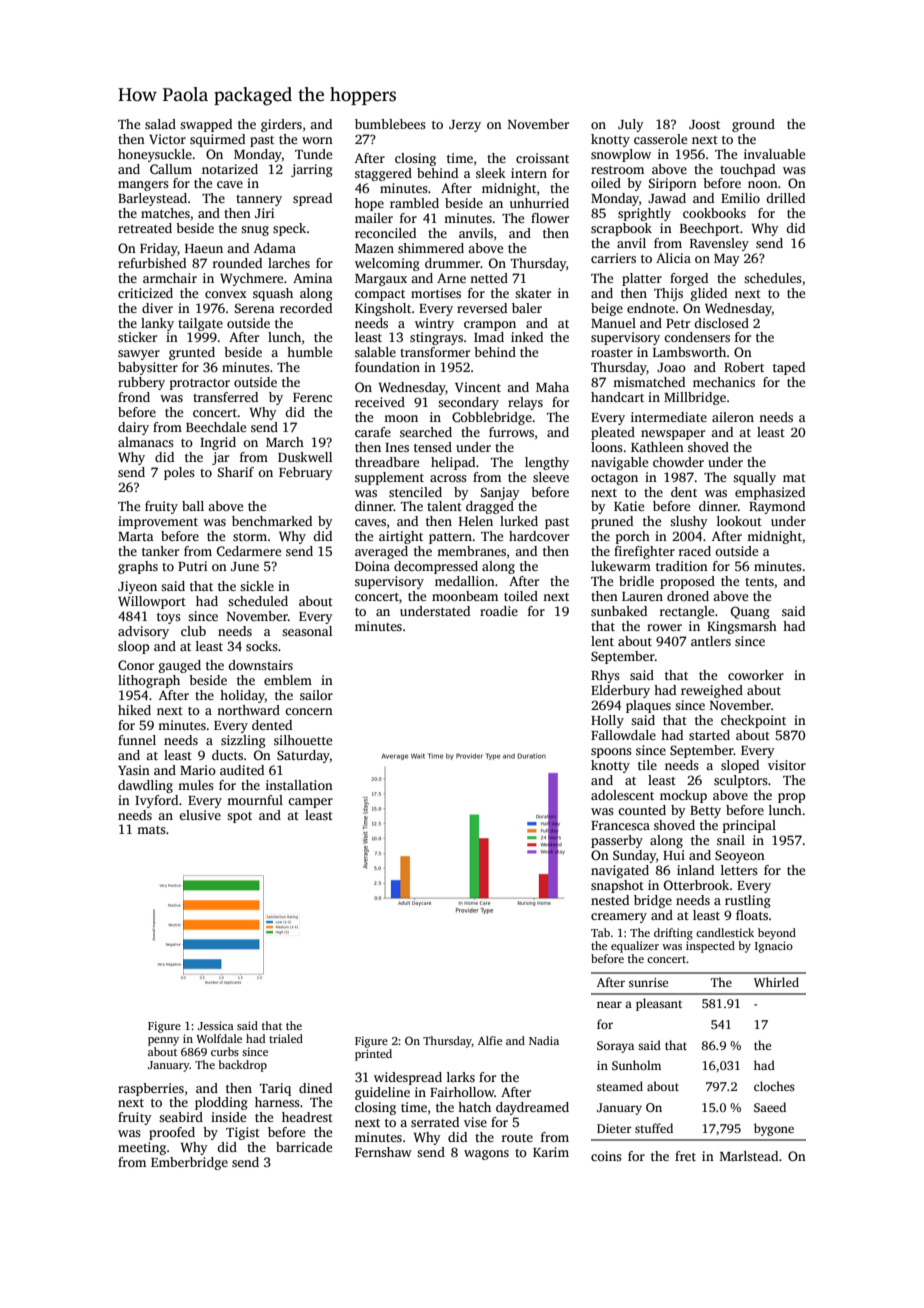  What do you see at coordinates (490, 1040) in the document?
I see `Alfie` at bounding box center [490, 1040].
